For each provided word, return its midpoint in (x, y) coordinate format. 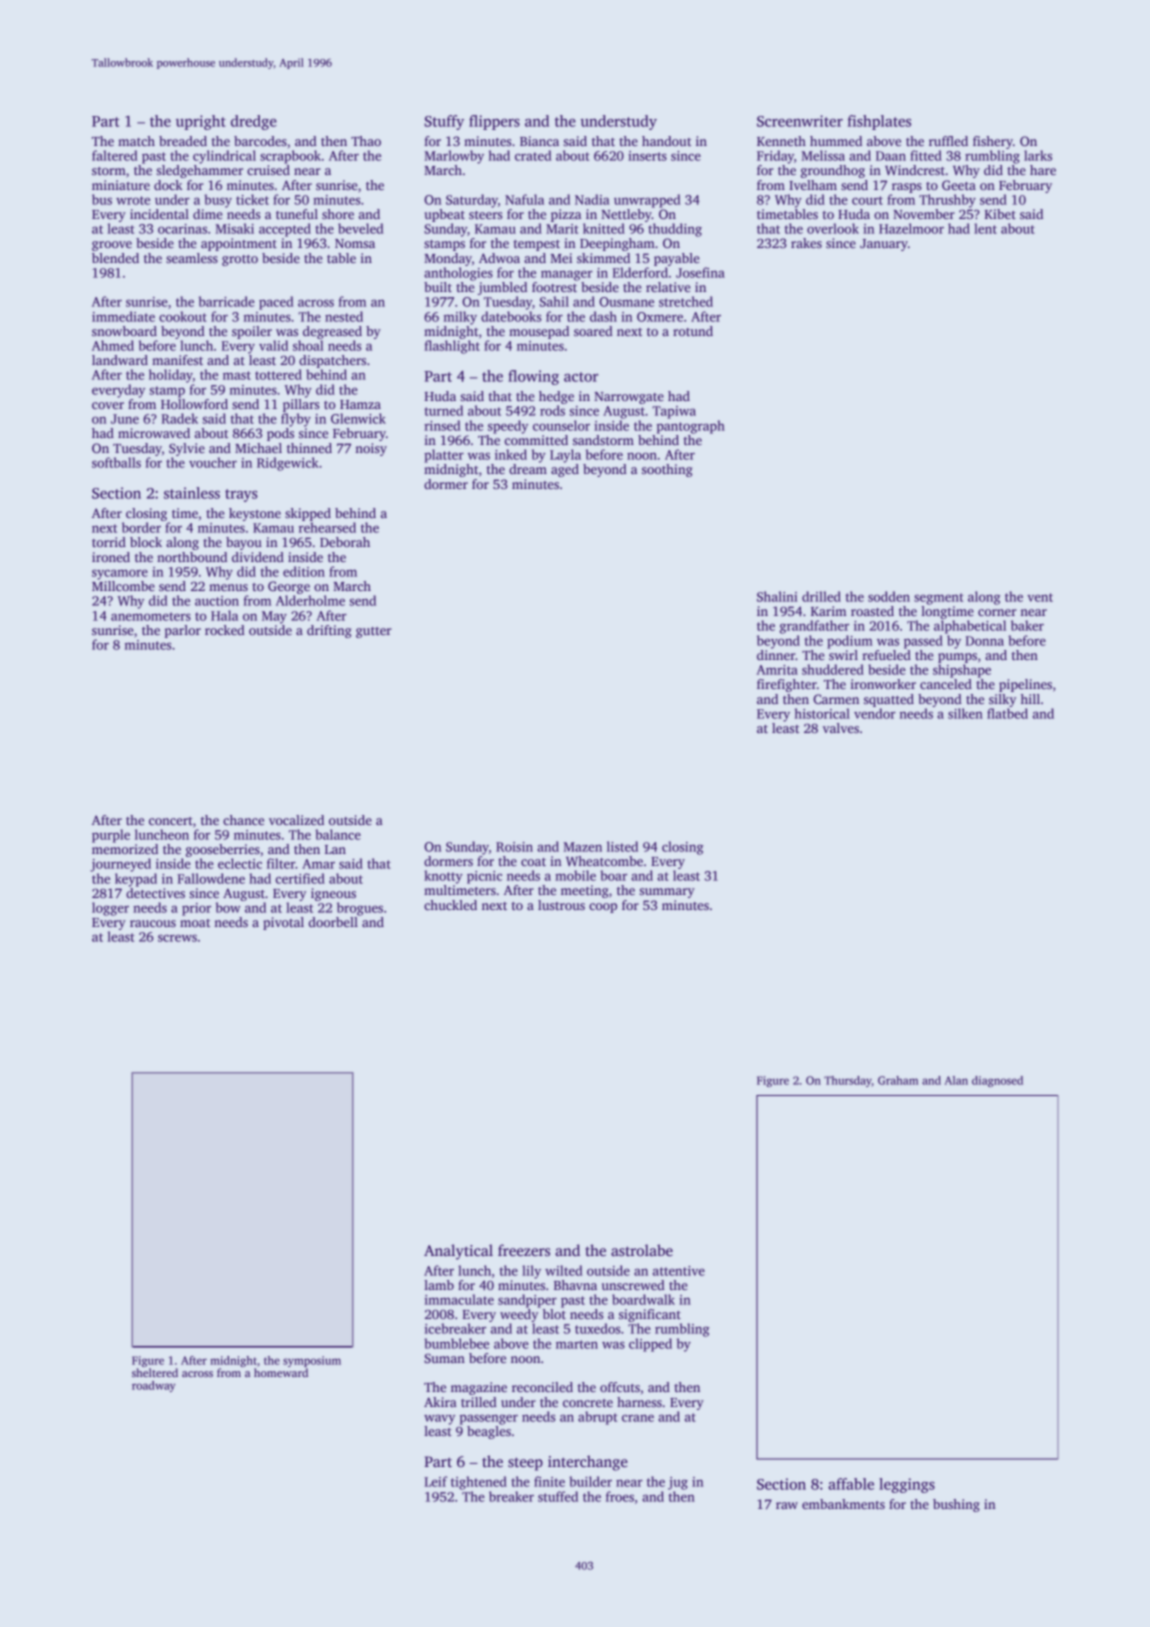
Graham (898, 1080)
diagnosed (997, 1081)
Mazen (582, 847)
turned (443, 410)
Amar (318, 864)
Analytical (458, 1252)
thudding (675, 230)
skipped (308, 514)
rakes (806, 243)
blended (115, 258)
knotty (443, 877)
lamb (439, 1285)
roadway (153, 1386)
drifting (329, 631)
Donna (985, 641)
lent (985, 228)
